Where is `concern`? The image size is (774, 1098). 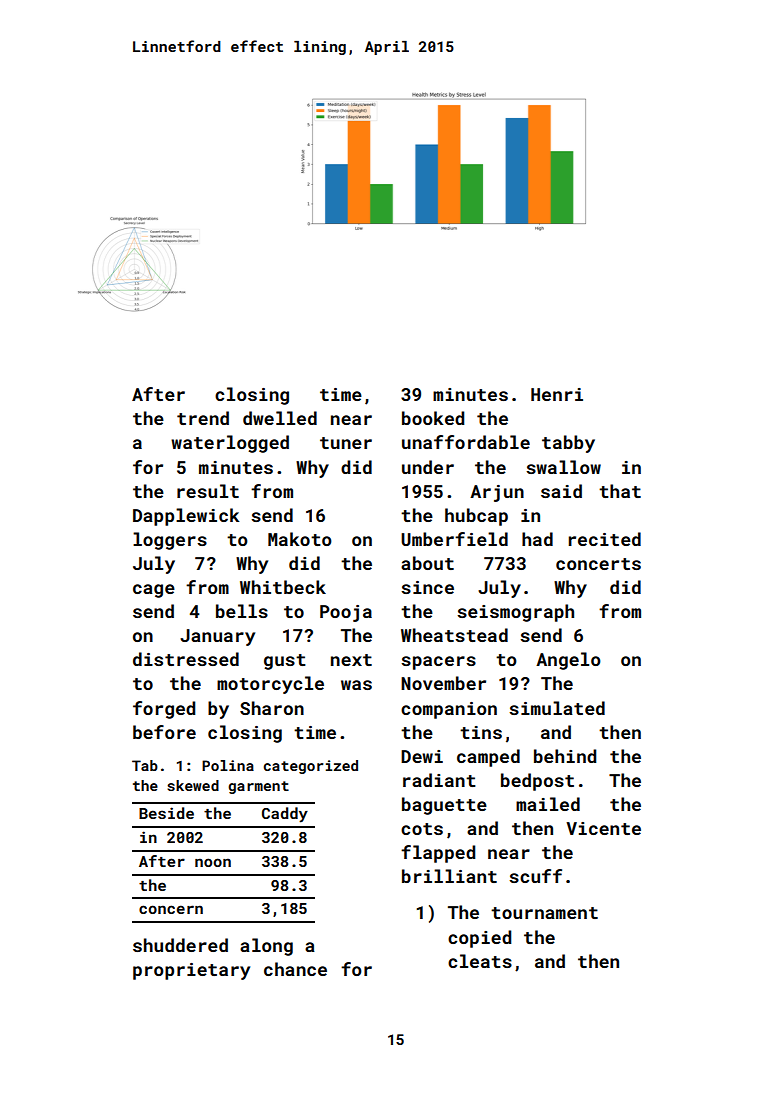
concern is located at coordinates (171, 909).
